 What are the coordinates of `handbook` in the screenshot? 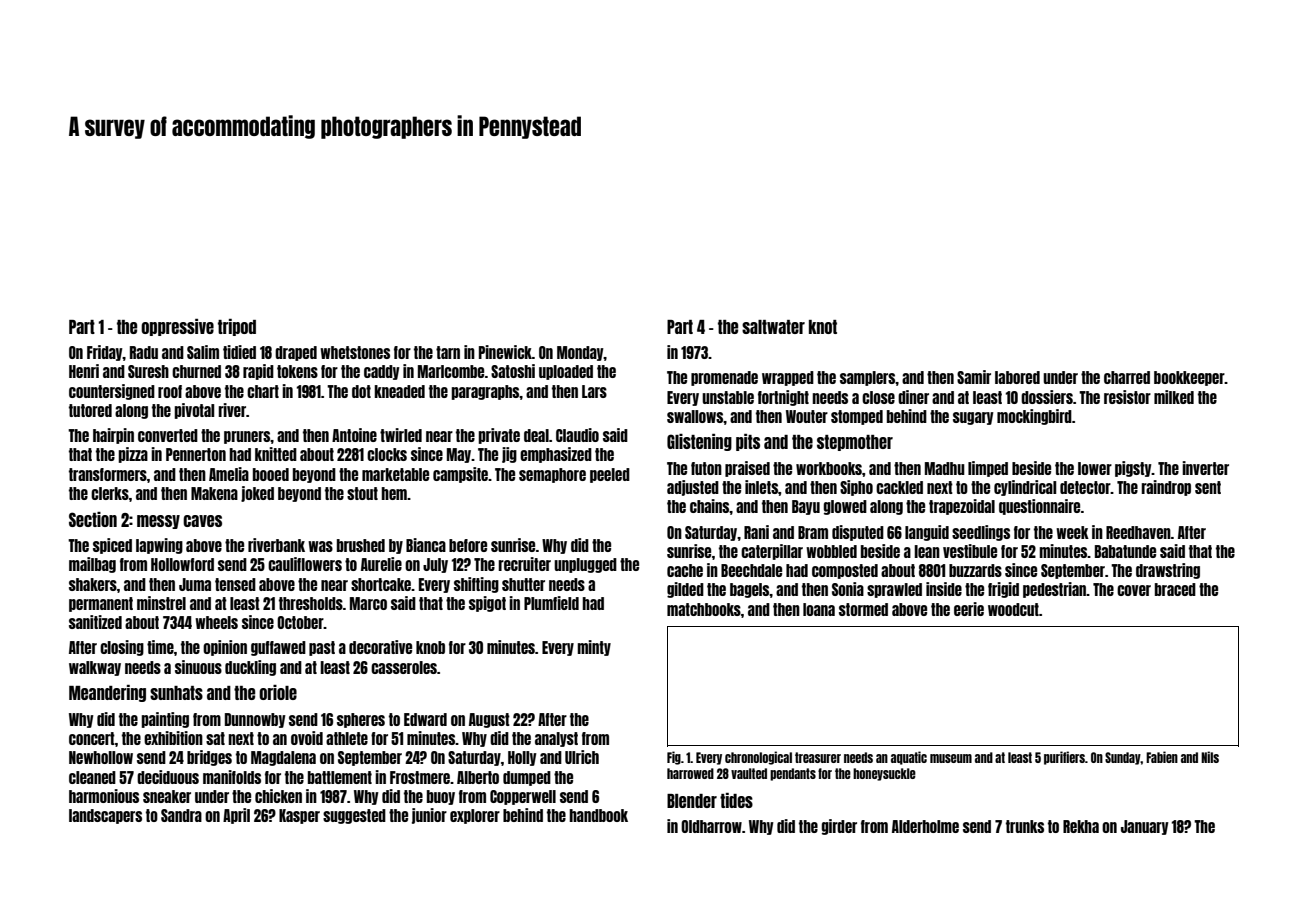 It's located at (598, 815).
